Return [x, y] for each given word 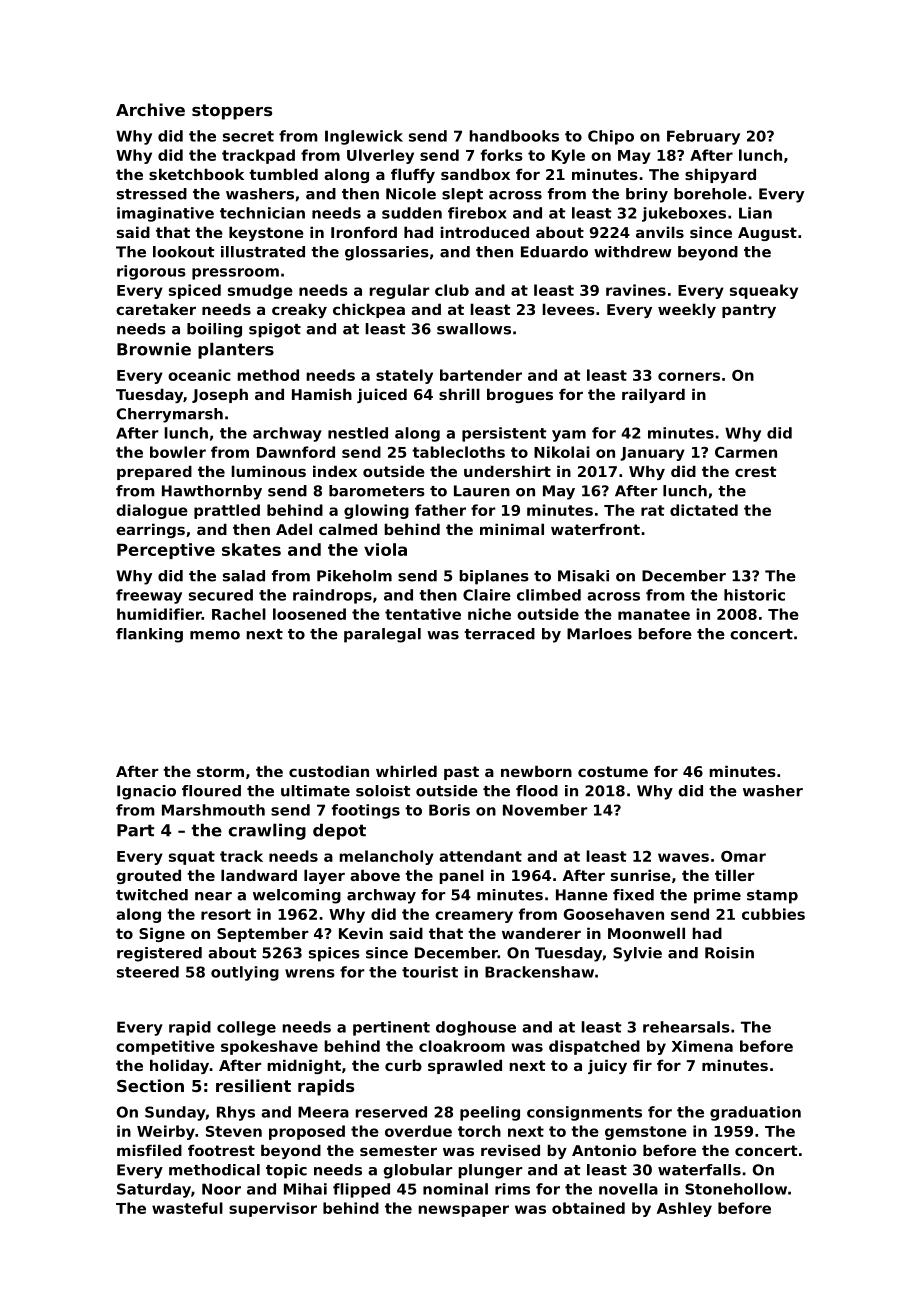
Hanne [582, 895]
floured [211, 791]
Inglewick [364, 137]
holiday [179, 1066]
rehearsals [686, 1027]
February [703, 137]
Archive [150, 109]
